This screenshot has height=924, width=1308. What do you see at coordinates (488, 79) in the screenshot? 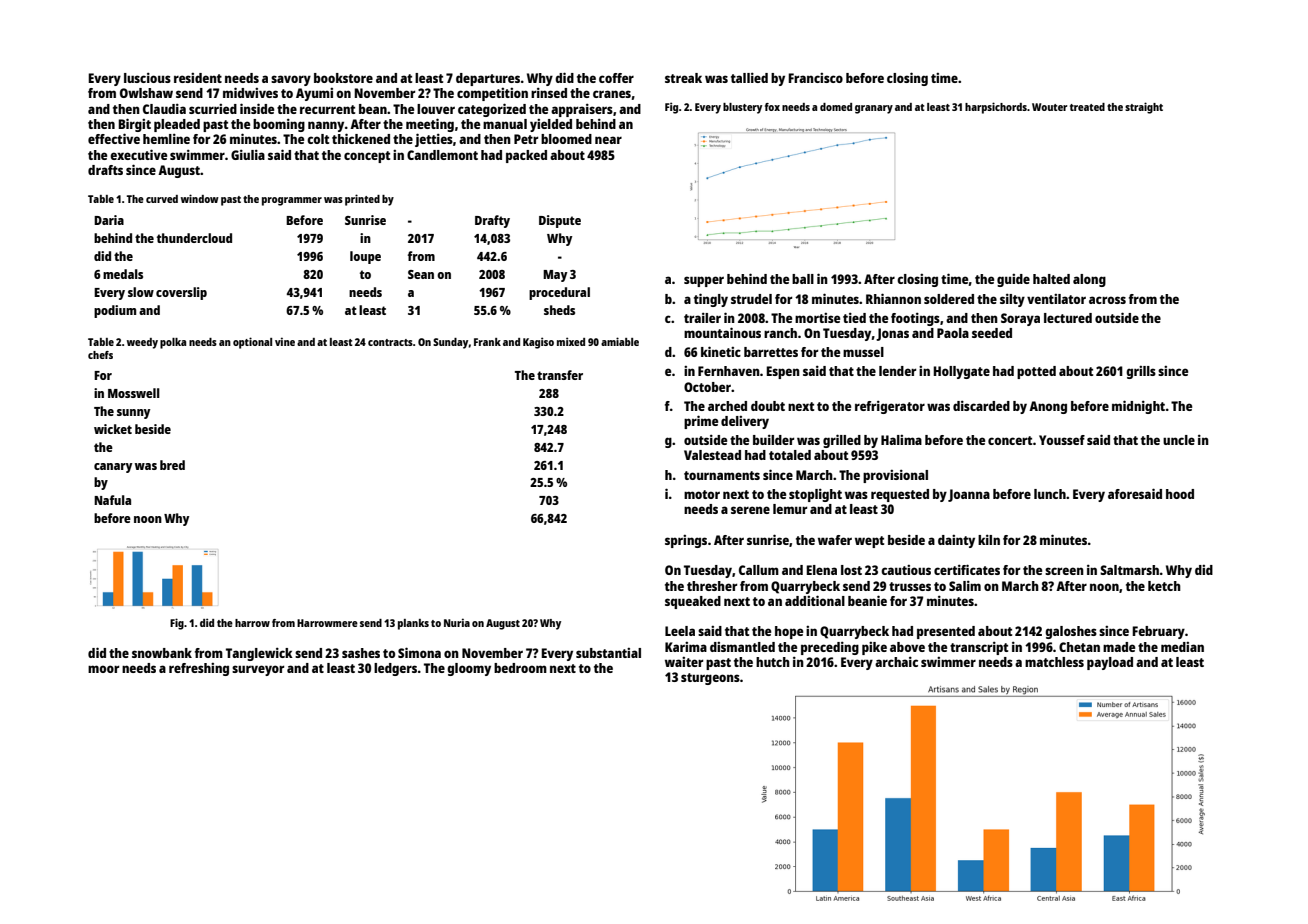
I see `departures` at bounding box center [488, 79].
